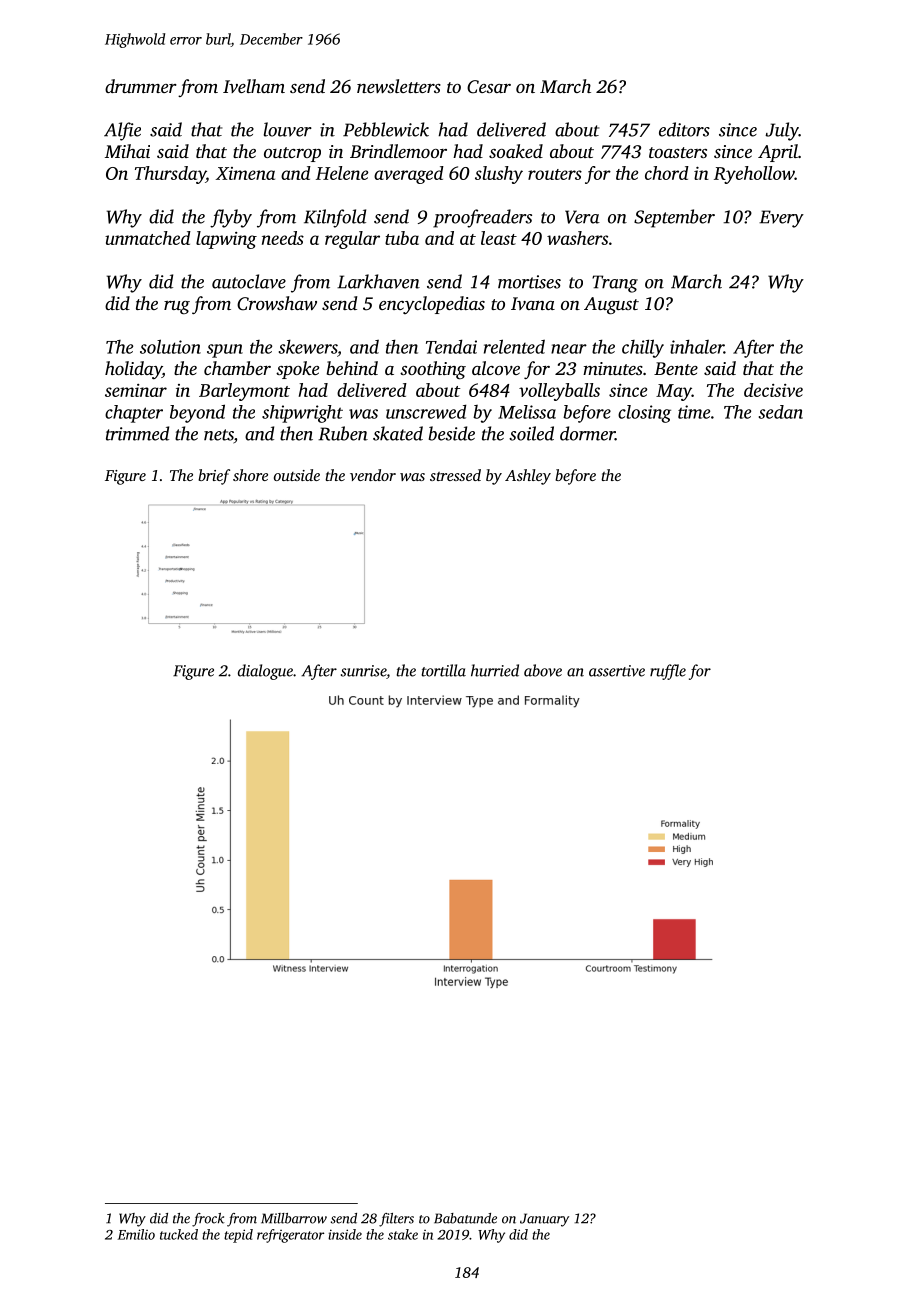  Describe the element at coordinates (678, 152) in the document. I see `toasters` at that location.
